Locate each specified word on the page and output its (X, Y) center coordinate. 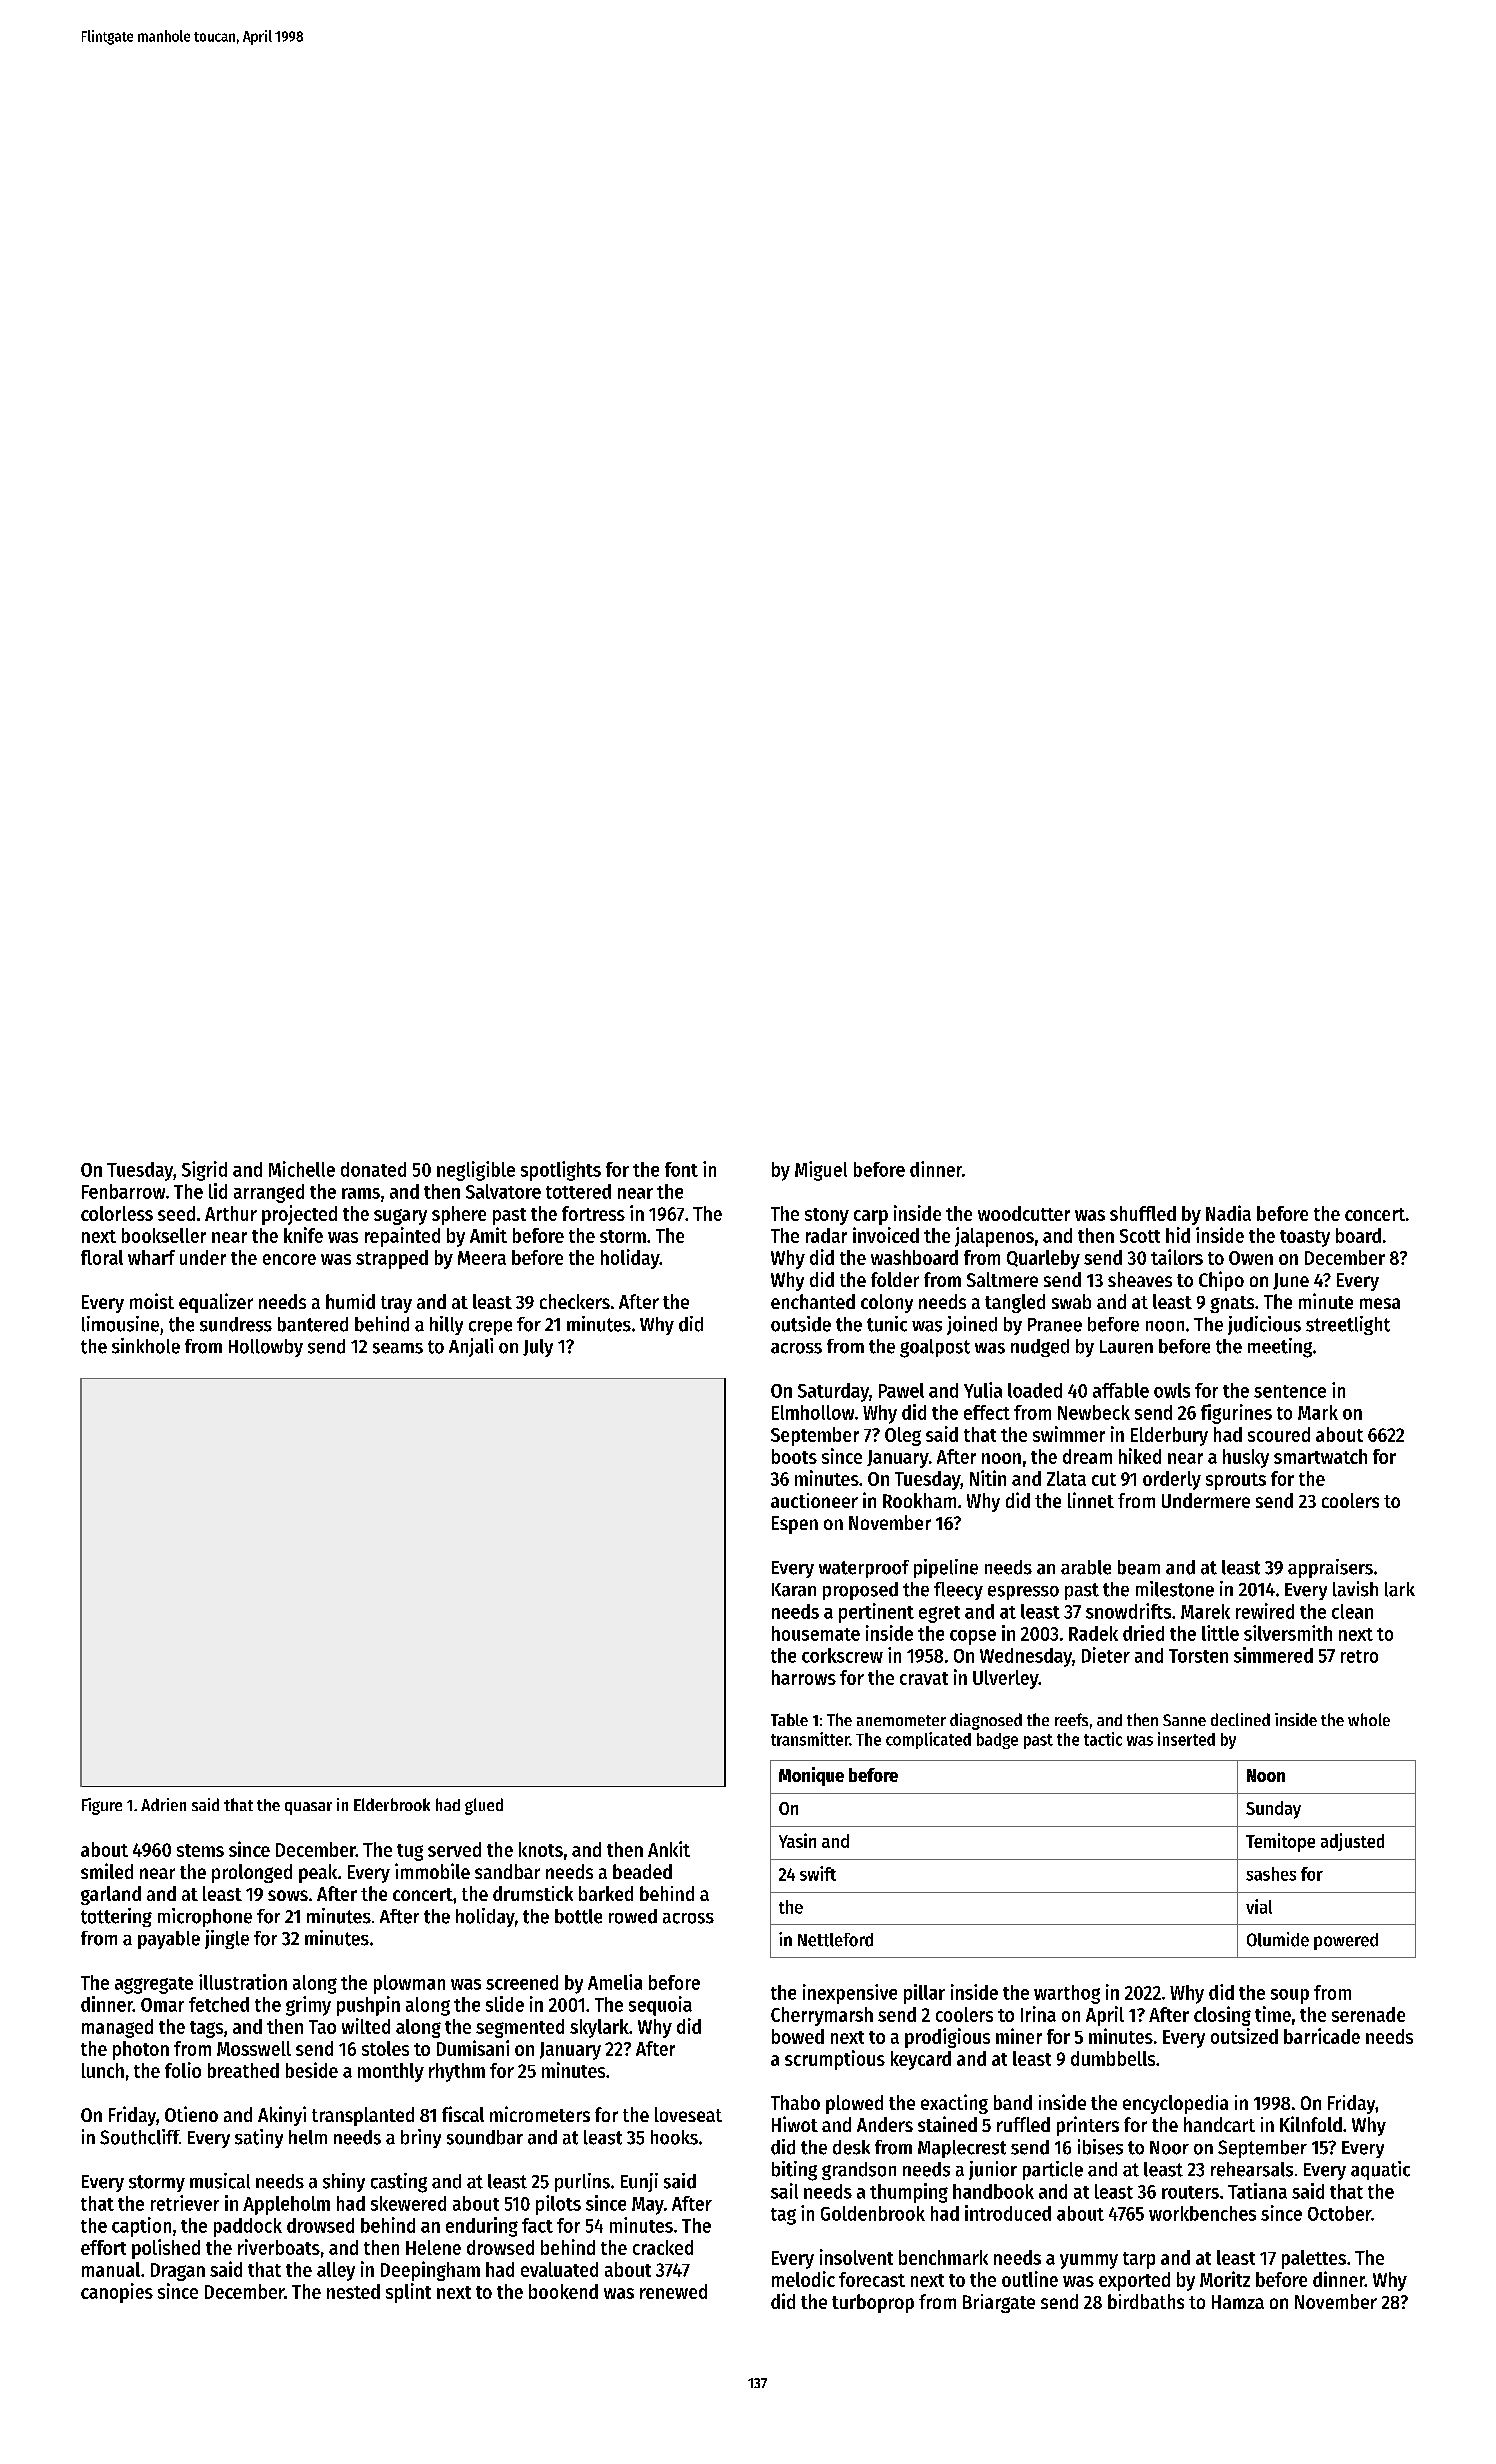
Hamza (1238, 2302)
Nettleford (835, 1940)
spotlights (561, 1171)
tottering (116, 1917)
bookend (563, 2291)
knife (303, 1235)
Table (789, 1719)
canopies (117, 2293)
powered (1346, 1941)
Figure (102, 1806)
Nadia (1228, 1213)
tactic (1103, 1739)
